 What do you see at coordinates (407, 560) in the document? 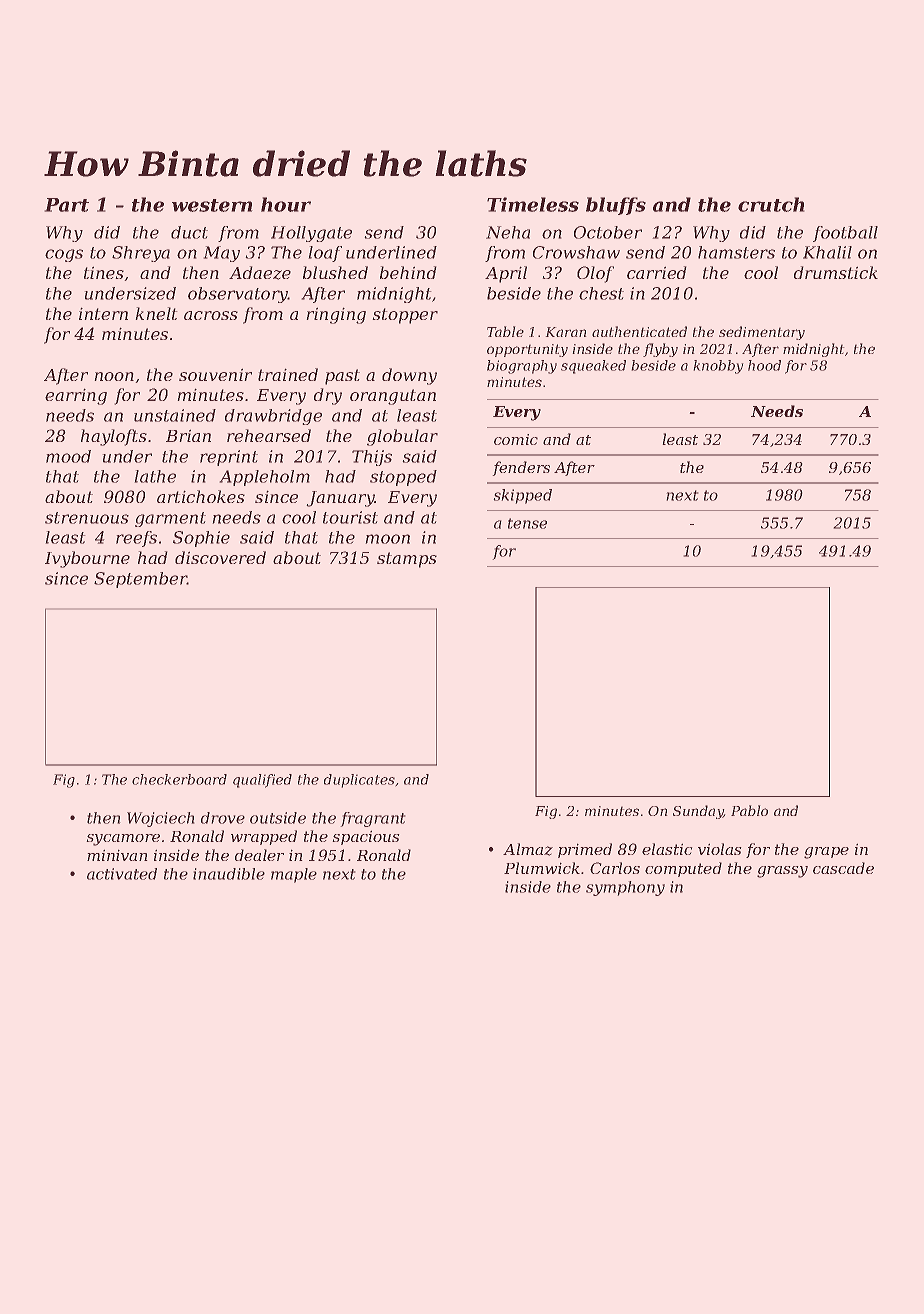
I see `stamps` at bounding box center [407, 560].
